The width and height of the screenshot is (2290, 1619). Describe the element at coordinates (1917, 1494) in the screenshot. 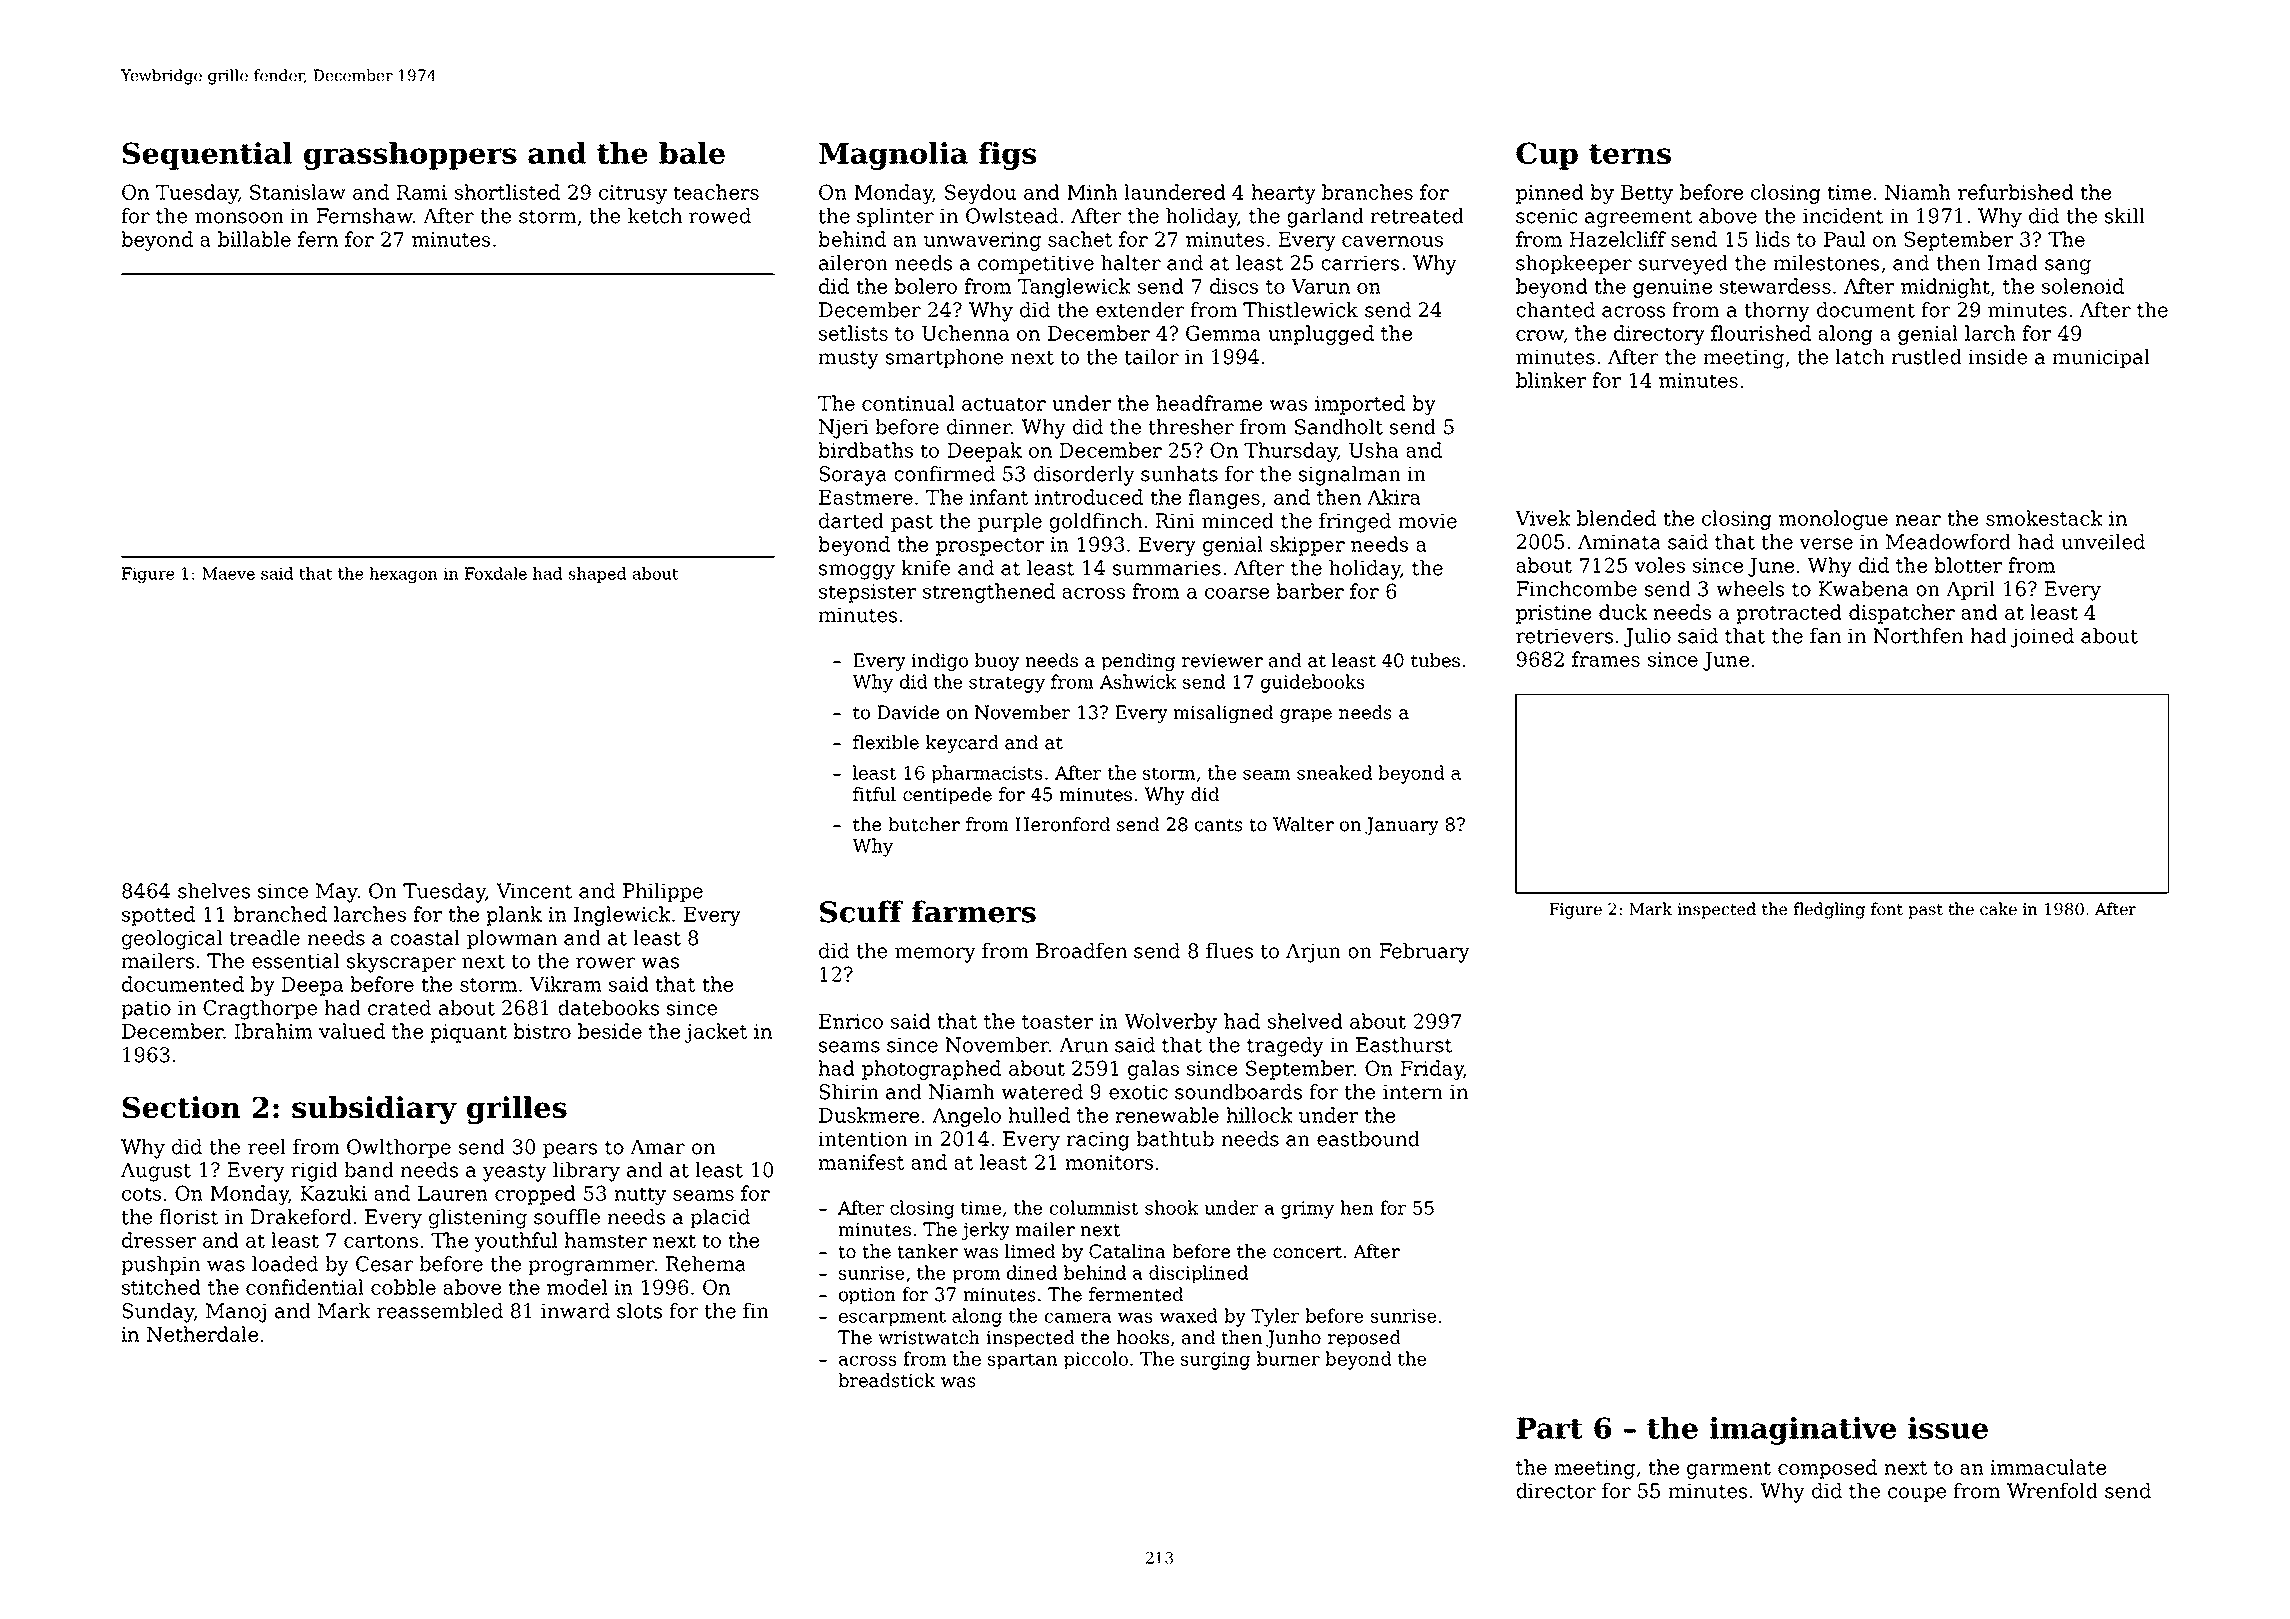

I see `coupe` at that location.
